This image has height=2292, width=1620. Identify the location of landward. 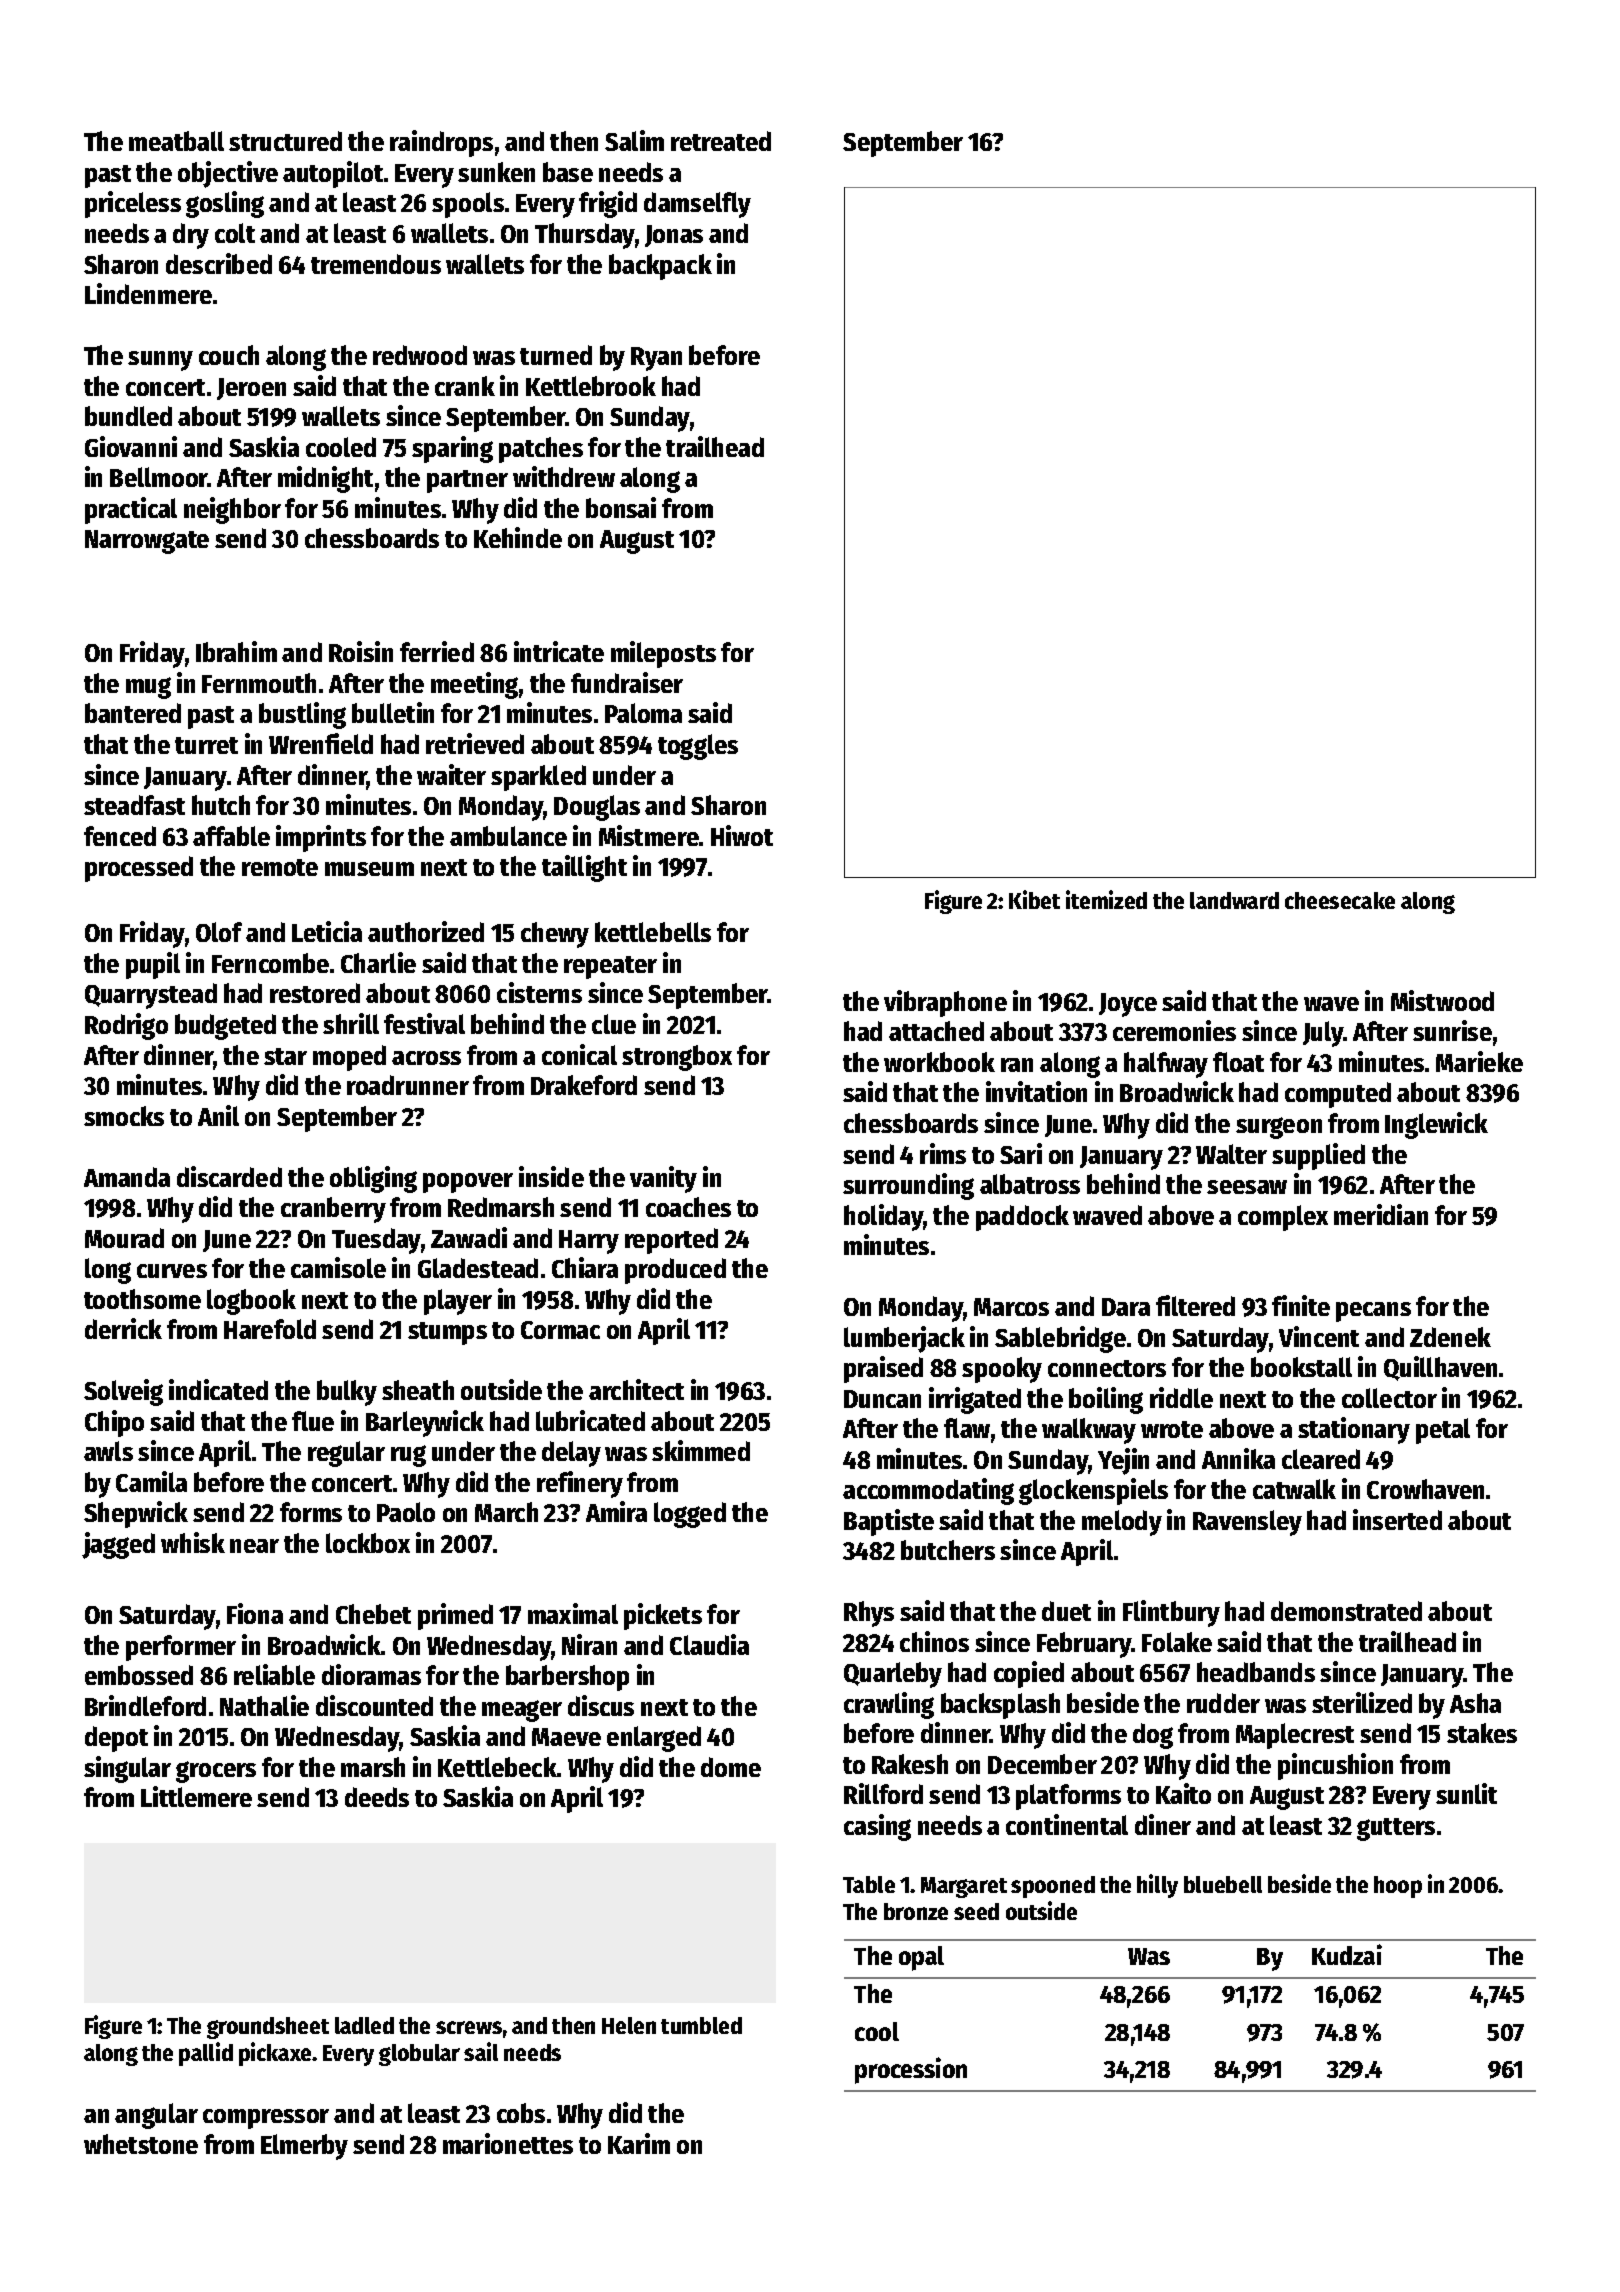
(1234, 900).
